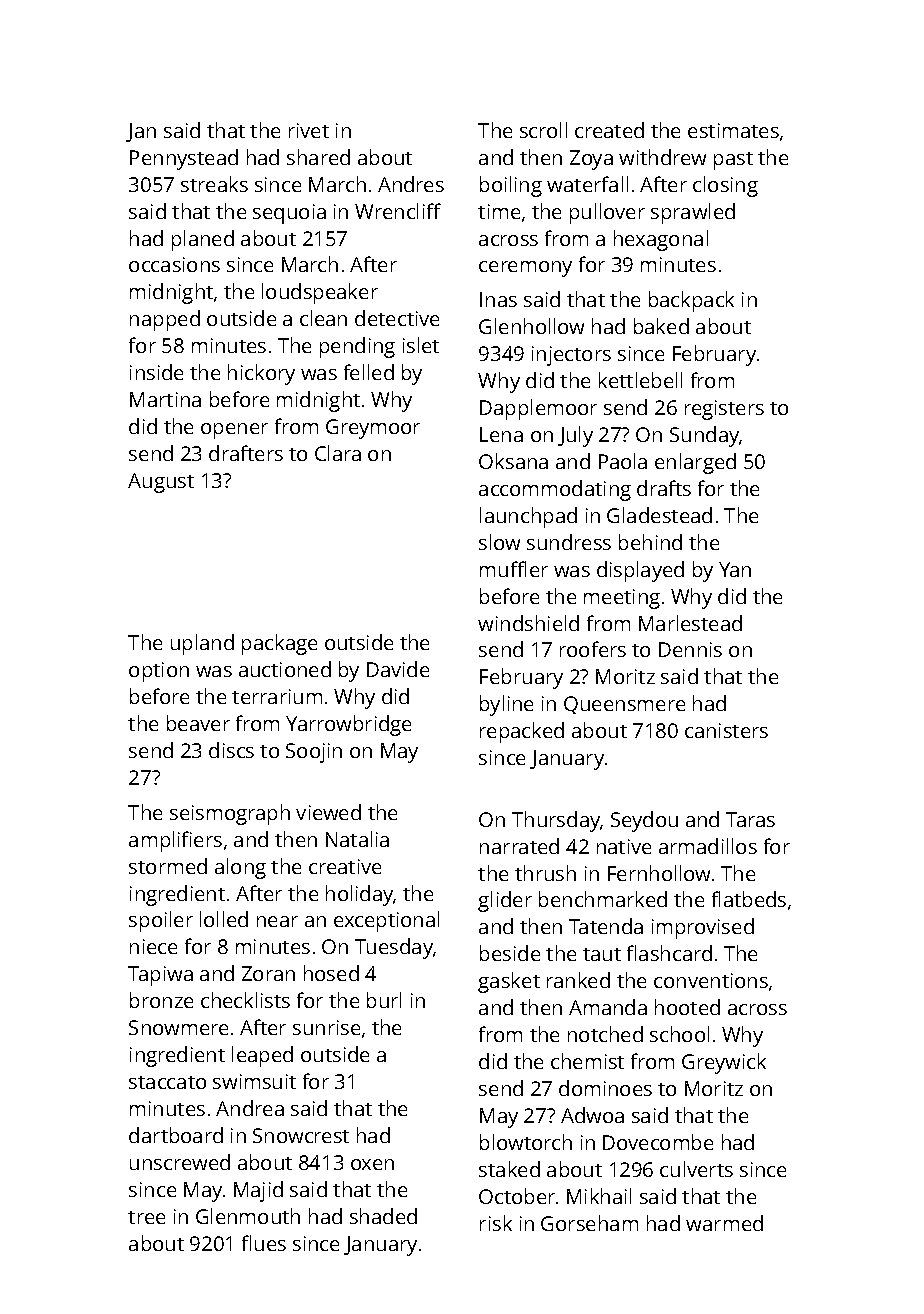 The height and width of the image is (1314, 924). I want to click on Greywick, so click(724, 1063).
